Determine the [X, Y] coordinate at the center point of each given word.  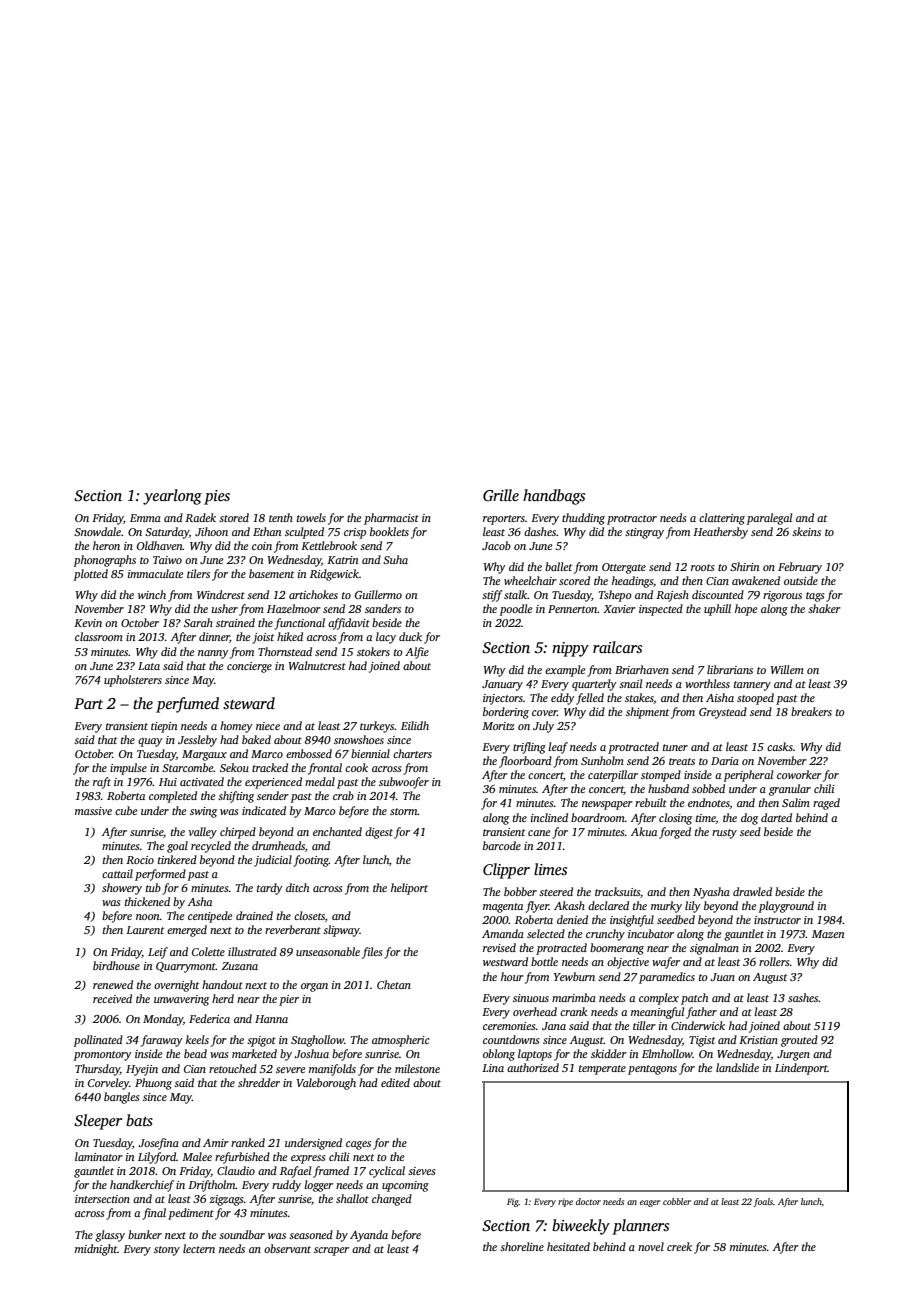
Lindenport [801, 1069]
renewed [113, 984]
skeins [806, 531]
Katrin [342, 560]
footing [311, 861]
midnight [96, 1250]
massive [93, 811]
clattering [722, 519]
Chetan [394, 984]
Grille [501, 495]
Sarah [198, 622]
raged [826, 804]
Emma [145, 518]
